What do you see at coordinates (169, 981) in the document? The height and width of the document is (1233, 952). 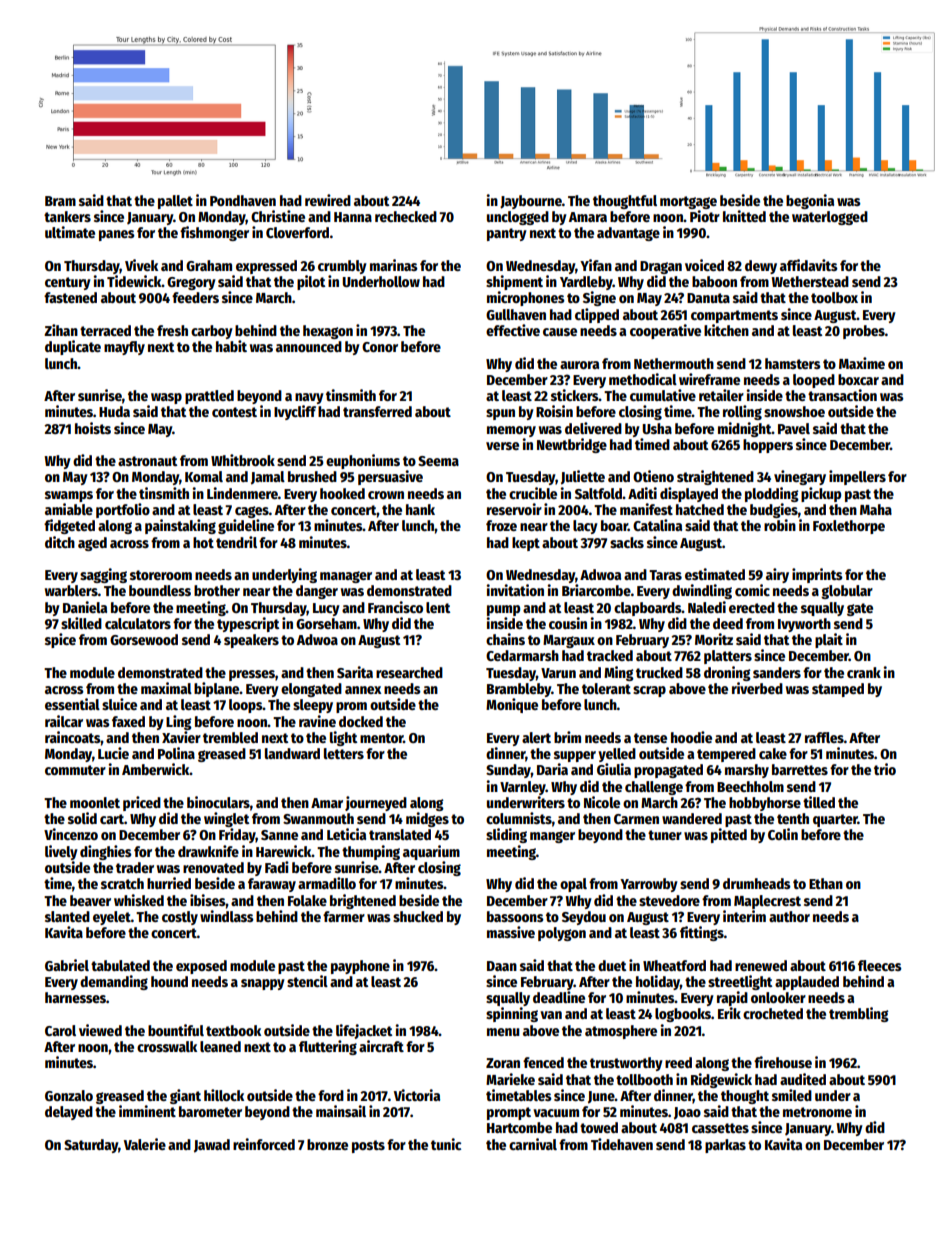 I see `hound` at bounding box center [169, 981].
